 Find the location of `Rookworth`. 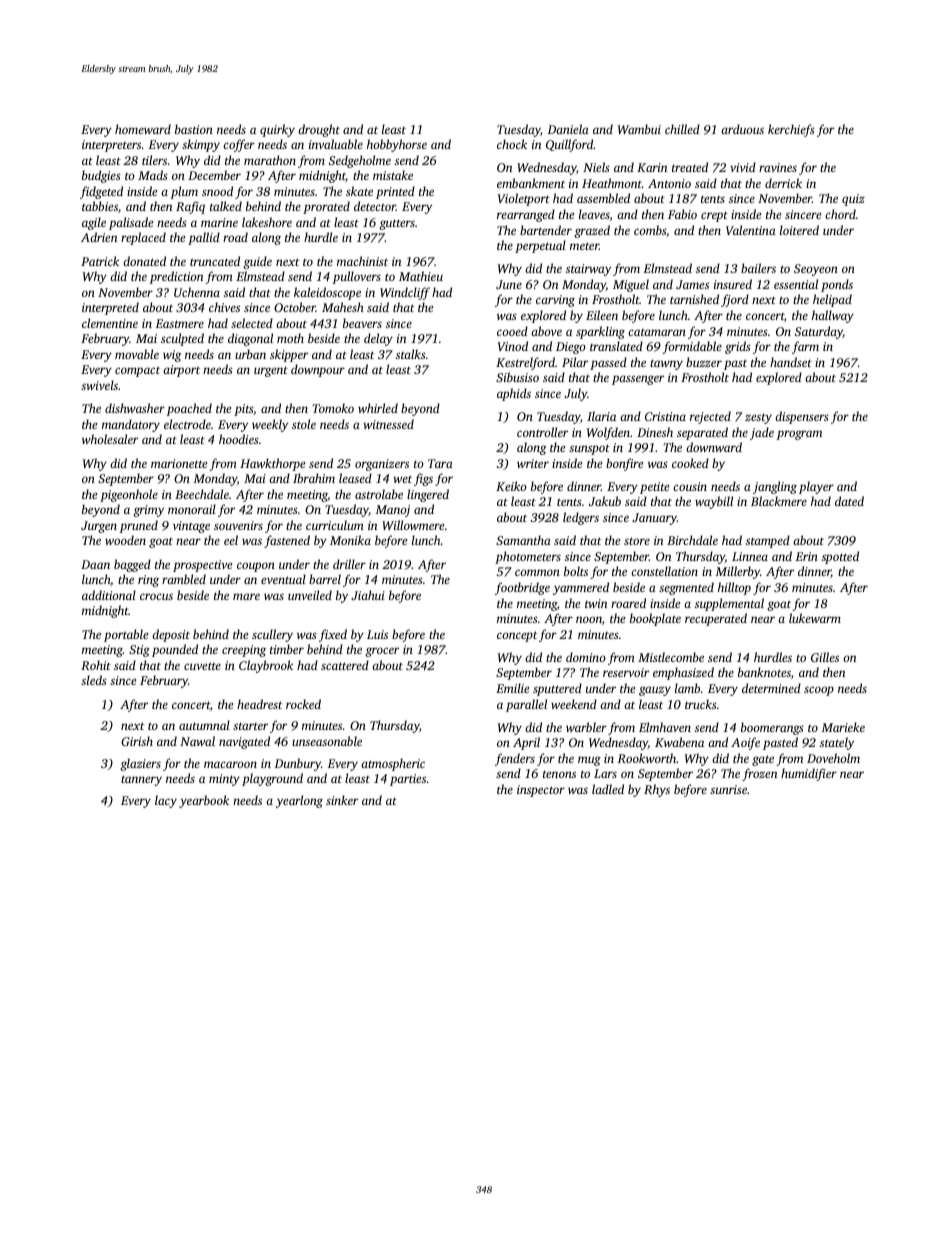

Rookworth is located at coordinates (647, 758).
